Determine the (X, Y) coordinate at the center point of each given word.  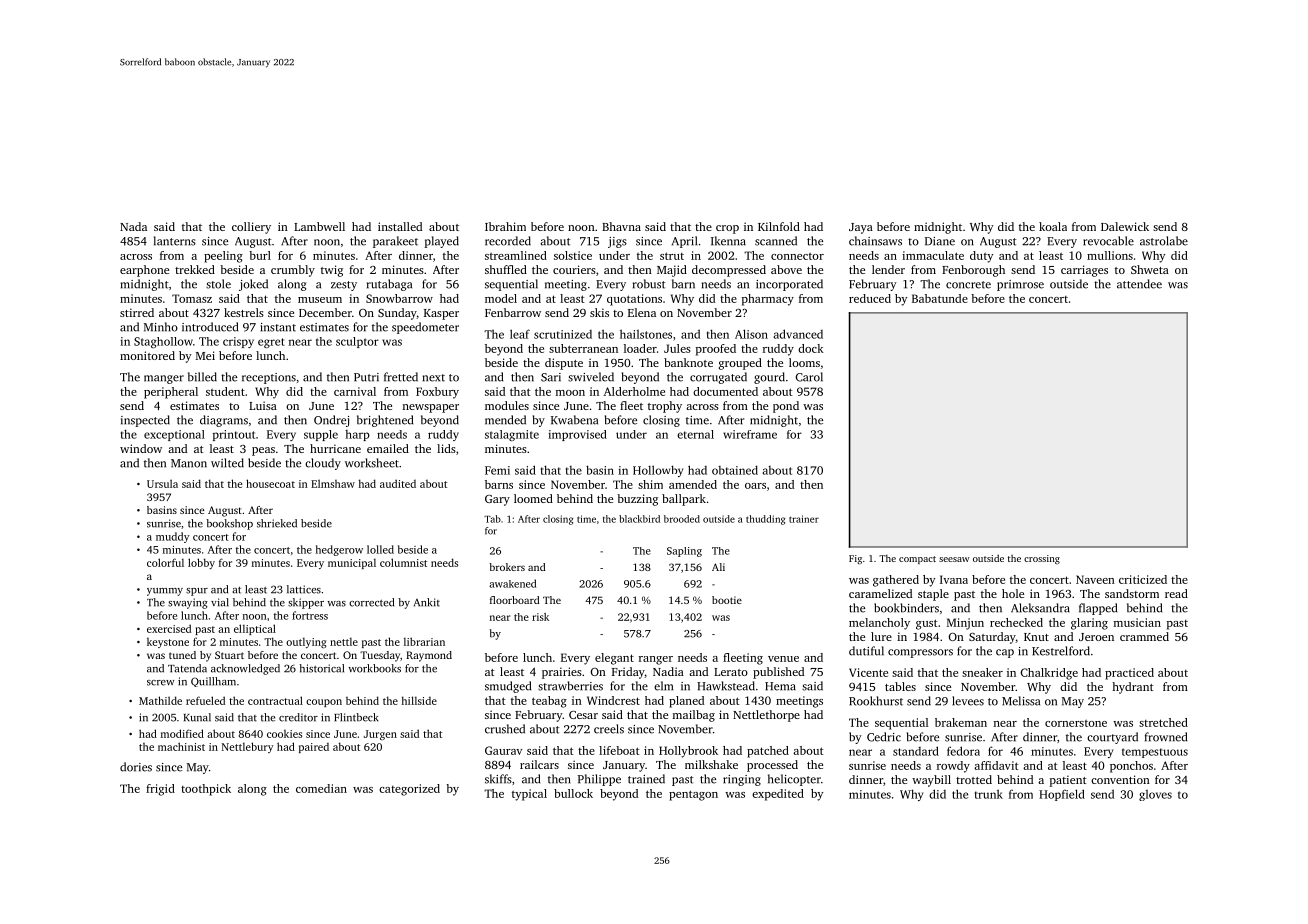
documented (725, 391)
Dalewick (1125, 226)
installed (400, 226)
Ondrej (331, 421)
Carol (809, 377)
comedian (321, 788)
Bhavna (621, 226)
